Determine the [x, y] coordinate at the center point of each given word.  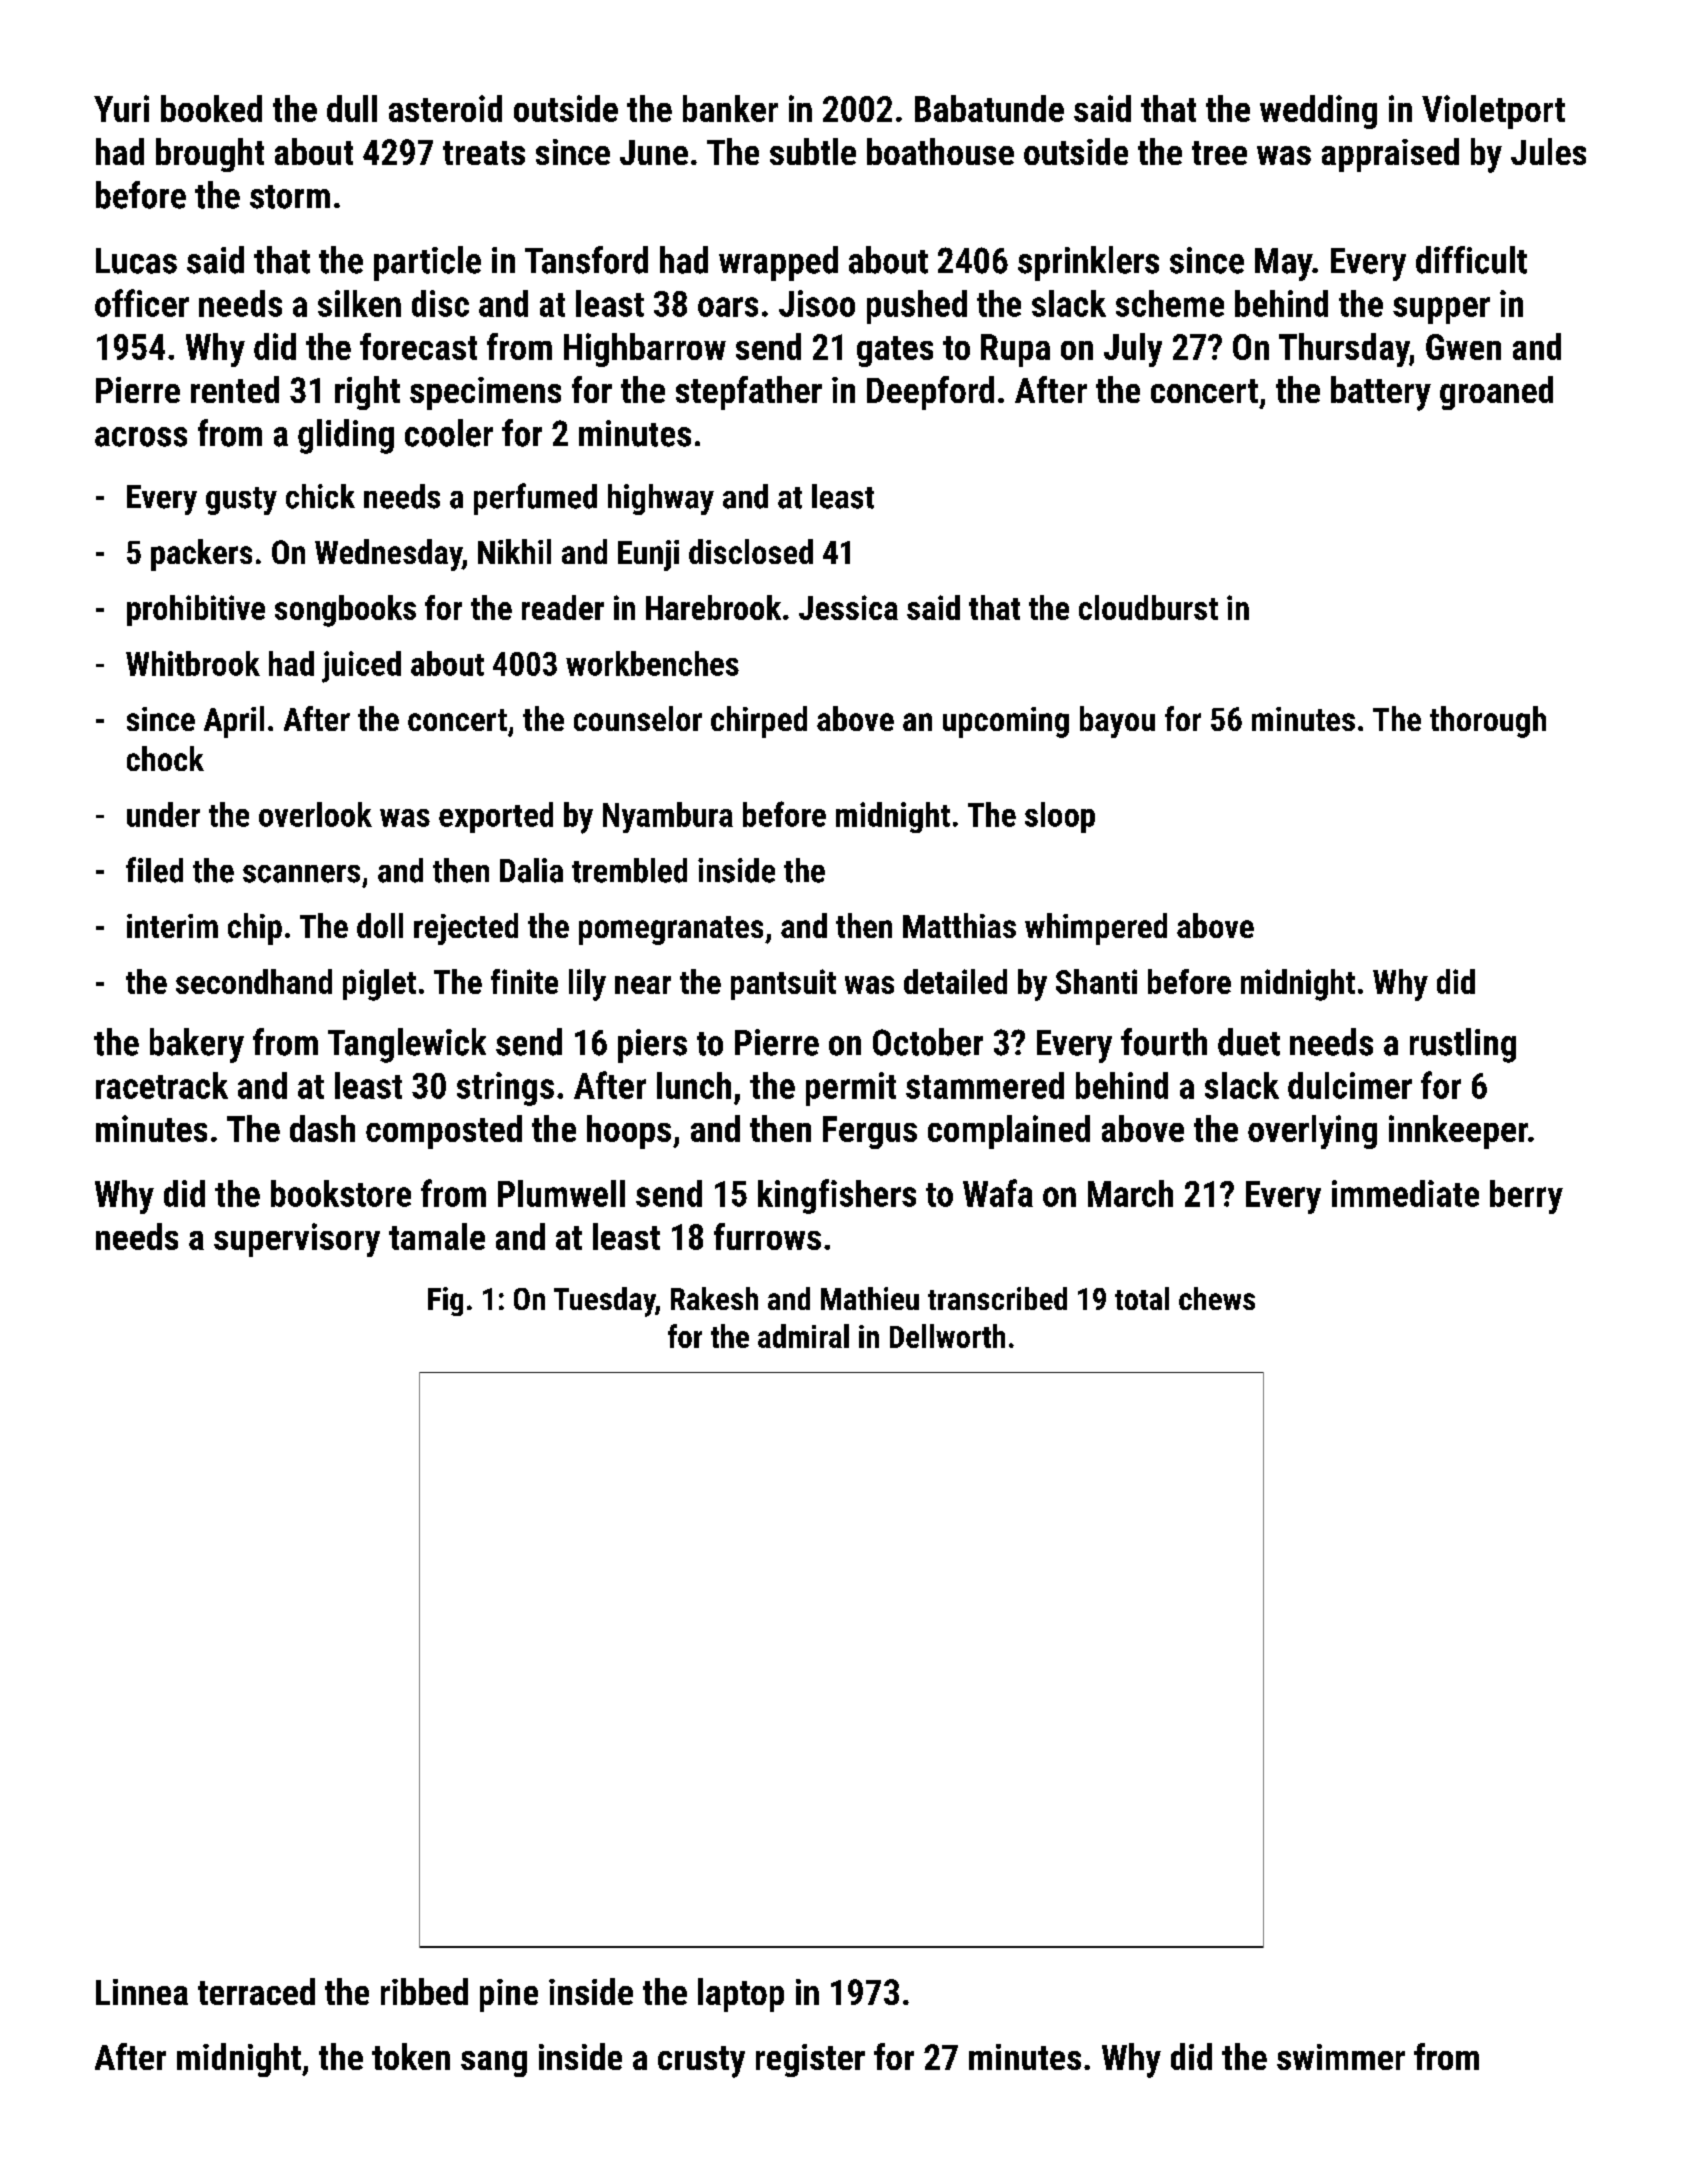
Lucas [136, 261]
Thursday [1344, 350]
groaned [1496, 393]
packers [201, 555]
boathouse [940, 151]
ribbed [424, 1991]
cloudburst [1148, 607]
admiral [803, 1336]
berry [1526, 1197]
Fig [445, 1301]
